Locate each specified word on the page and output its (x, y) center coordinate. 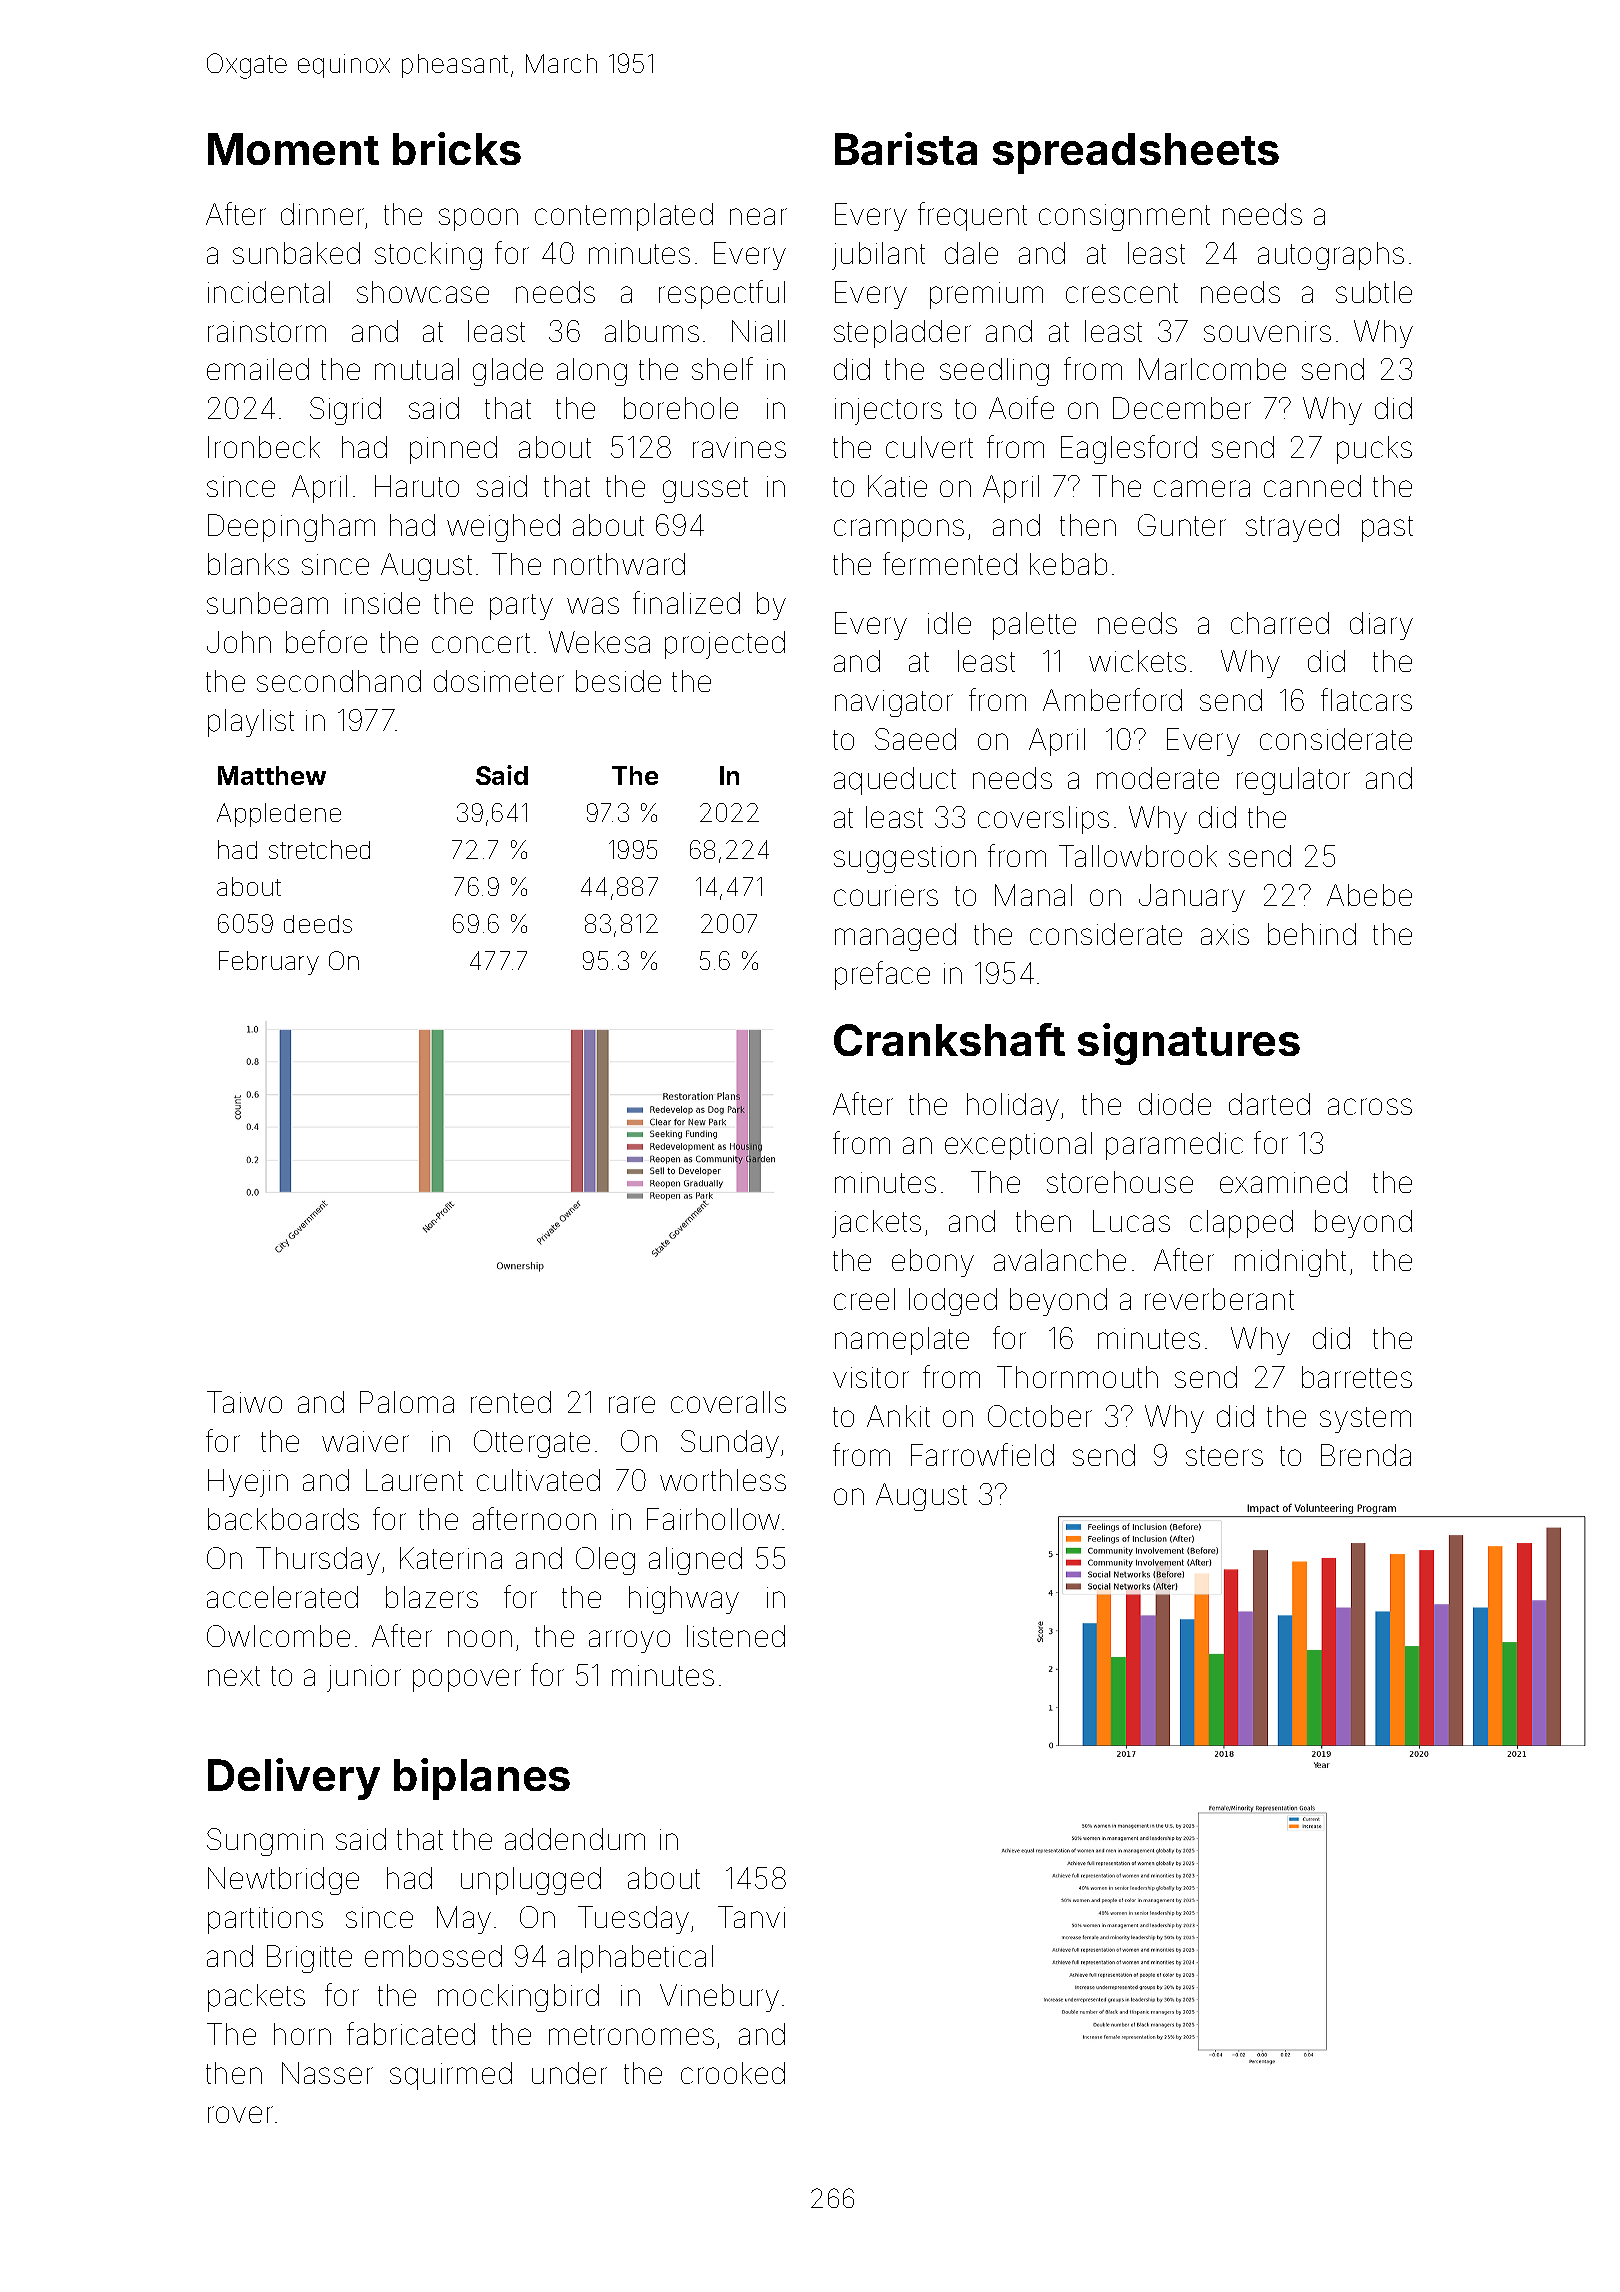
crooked (733, 2073)
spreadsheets (1136, 153)
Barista (906, 148)
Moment (293, 149)
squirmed (451, 2076)
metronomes (631, 2035)
